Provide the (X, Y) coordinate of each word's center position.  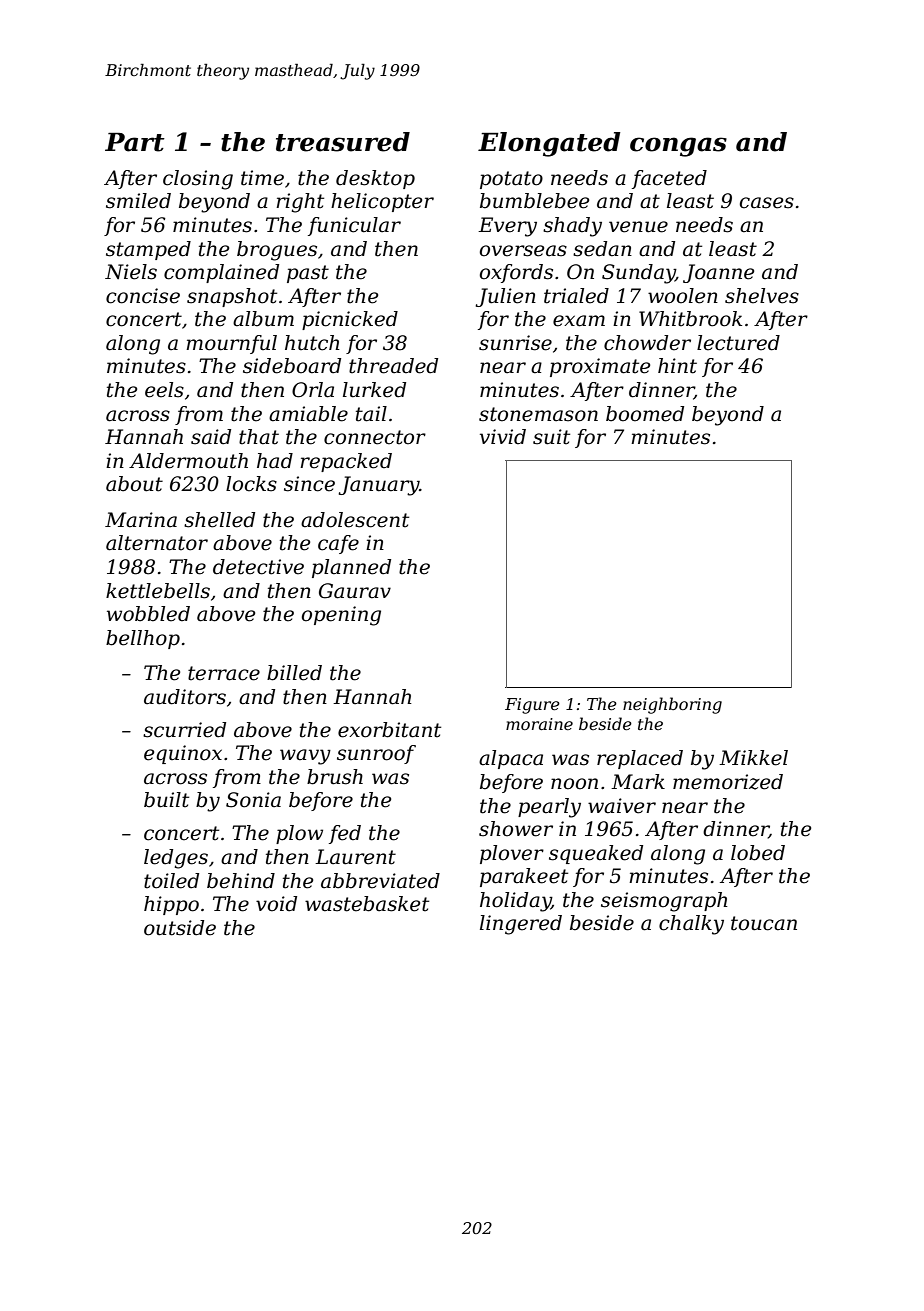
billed (294, 673)
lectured (738, 343)
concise (143, 296)
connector (375, 437)
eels (164, 390)
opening (341, 616)
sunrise (515, 343)
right (300, 203)
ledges (176, 859)
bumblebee (534, 201)
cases (767, 203)
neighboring (672, 705)
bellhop (143, 639)
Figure (532, 706)
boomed (645, 414)
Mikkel (753, 758)
